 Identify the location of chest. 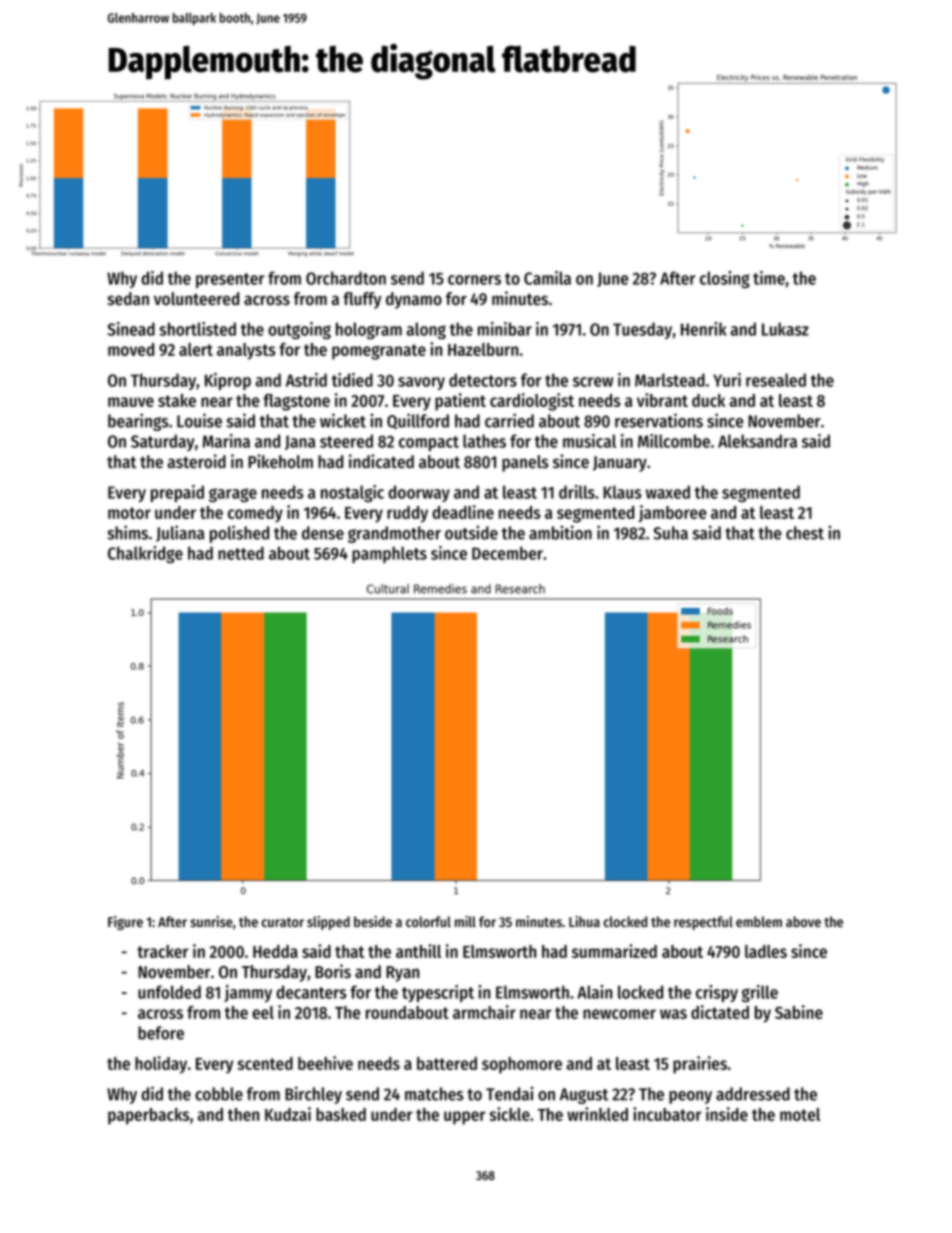
(805, 533).
